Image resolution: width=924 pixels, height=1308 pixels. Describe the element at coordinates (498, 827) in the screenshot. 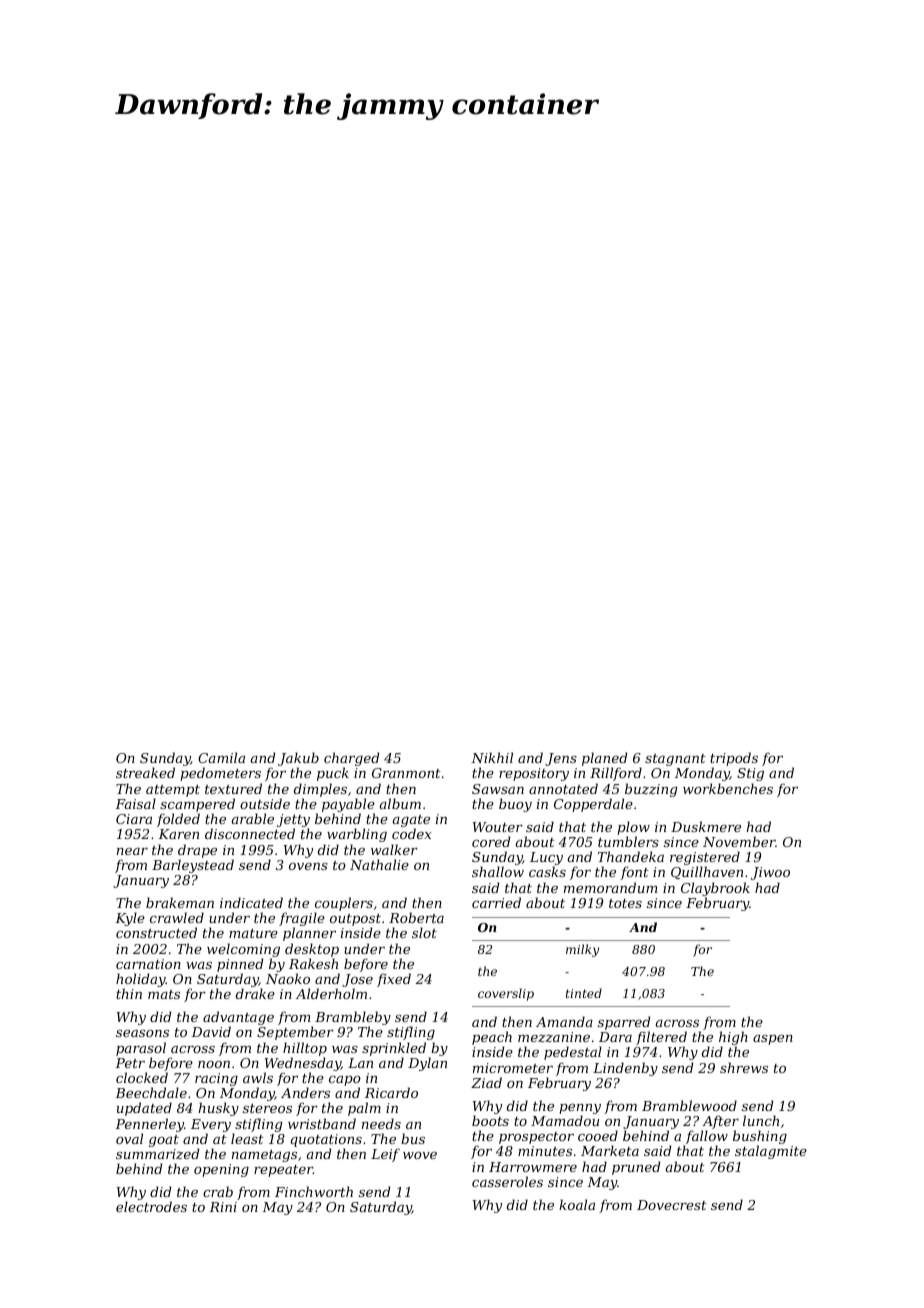

I see `Wouter` at that location.
